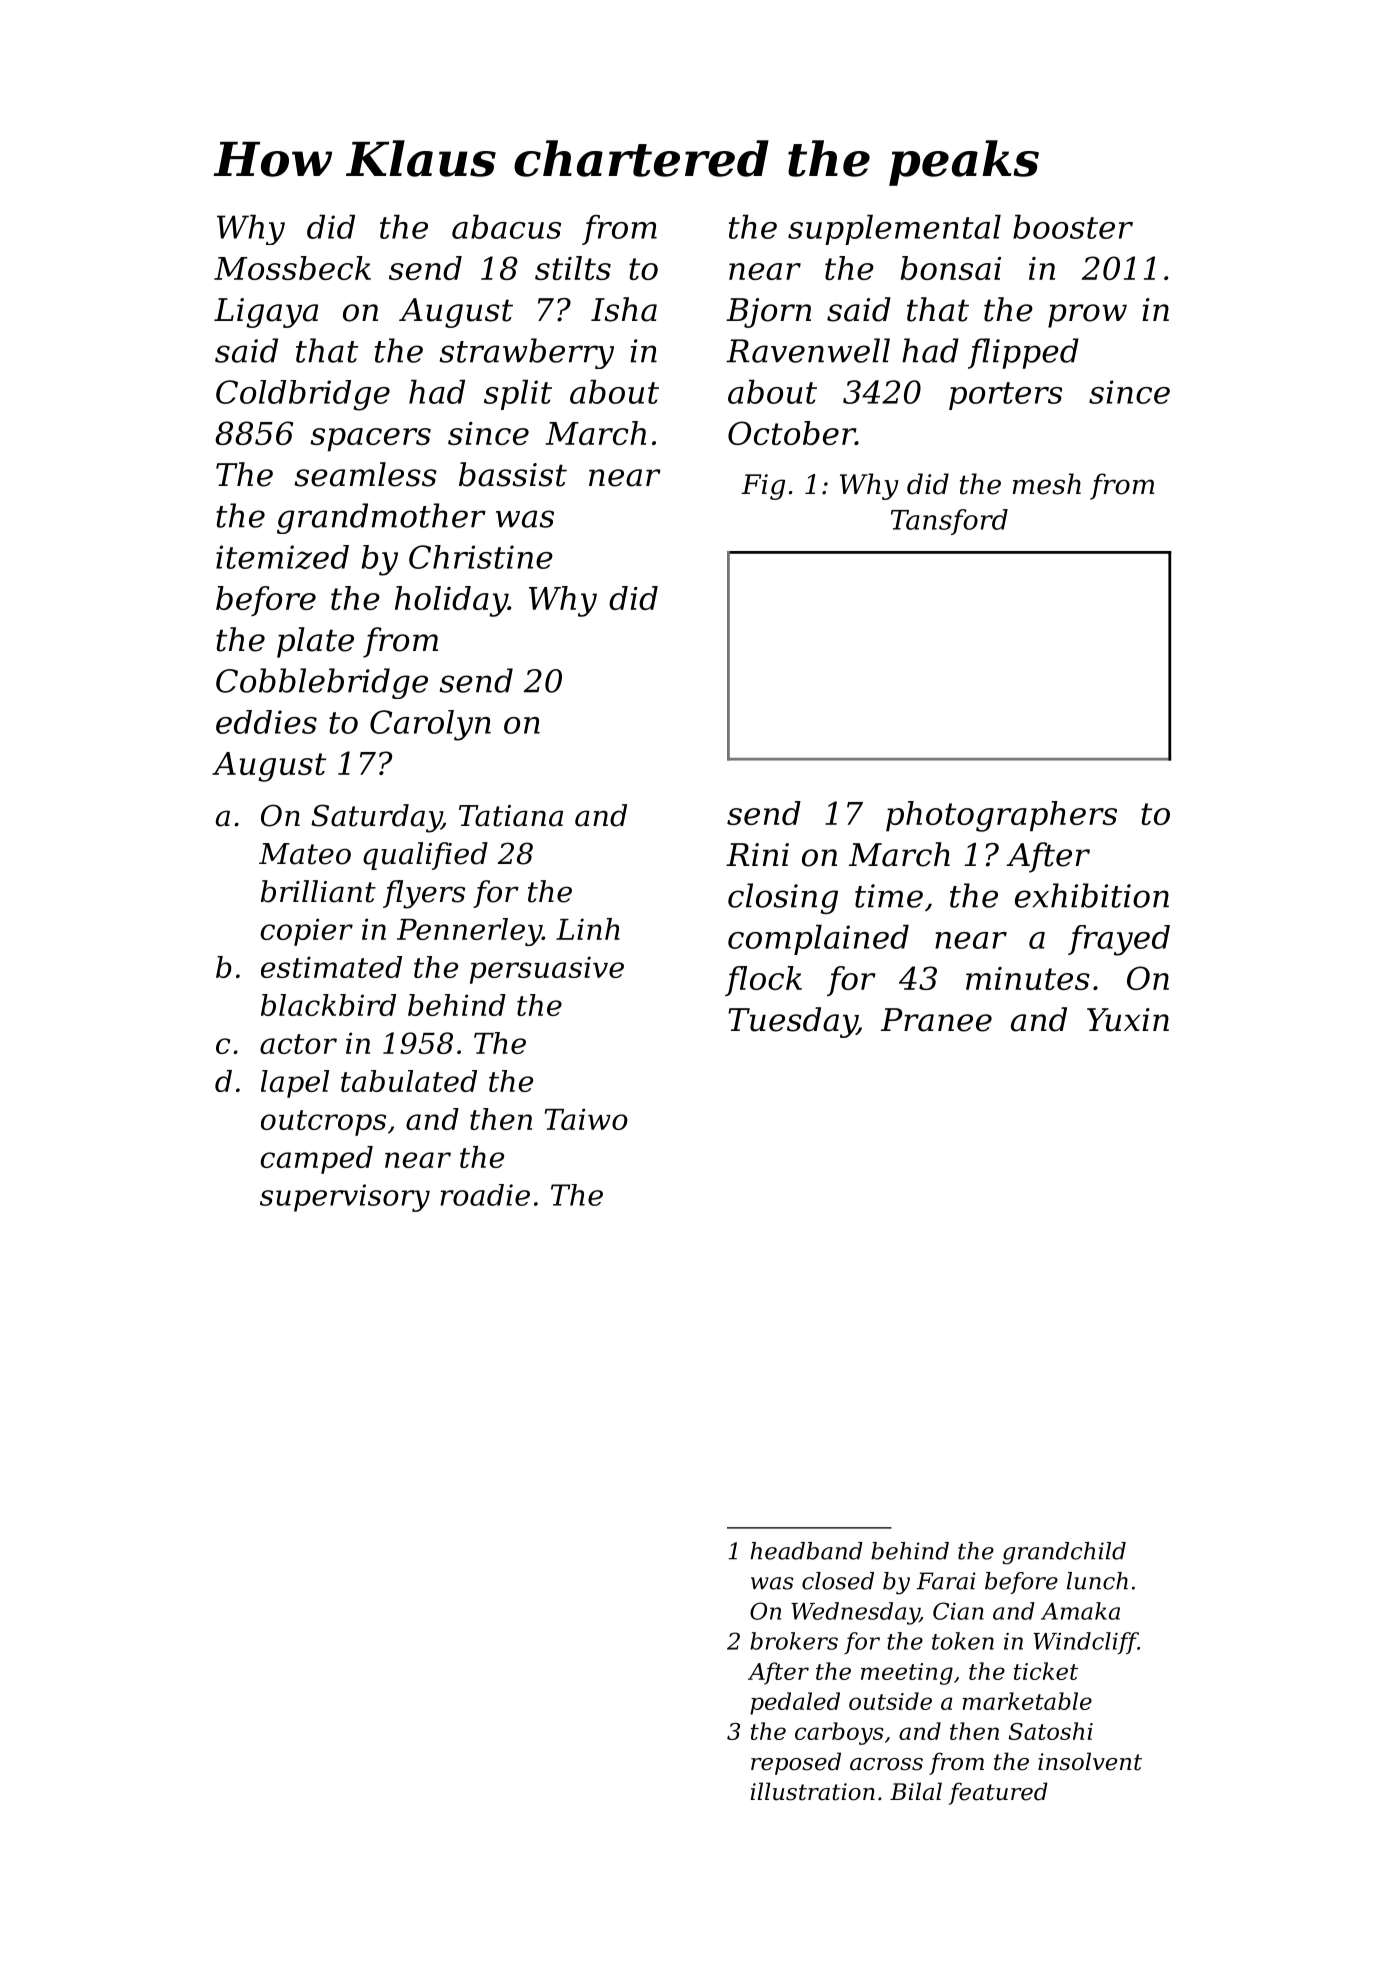 This screenshot has height=1969, width=1386. What do you see at coordinates (763, 981) in the screenshot?
I see `flock` at bounding box center [763, 981].
